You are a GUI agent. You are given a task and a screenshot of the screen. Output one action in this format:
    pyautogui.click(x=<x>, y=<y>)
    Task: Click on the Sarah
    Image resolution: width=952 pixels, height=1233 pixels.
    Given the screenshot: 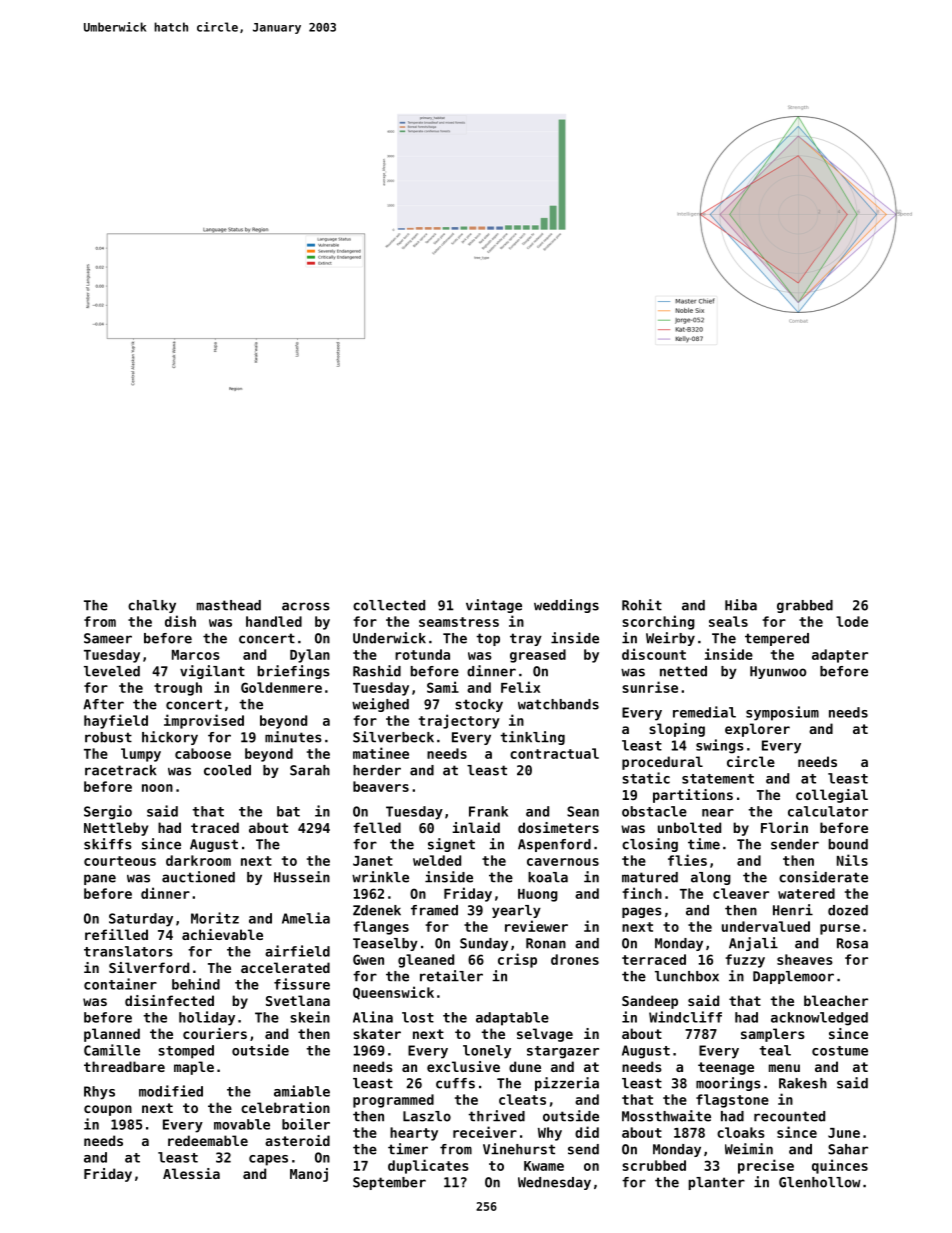 What is the action you would take?
    pyautogui.click(x=310, y=770)
